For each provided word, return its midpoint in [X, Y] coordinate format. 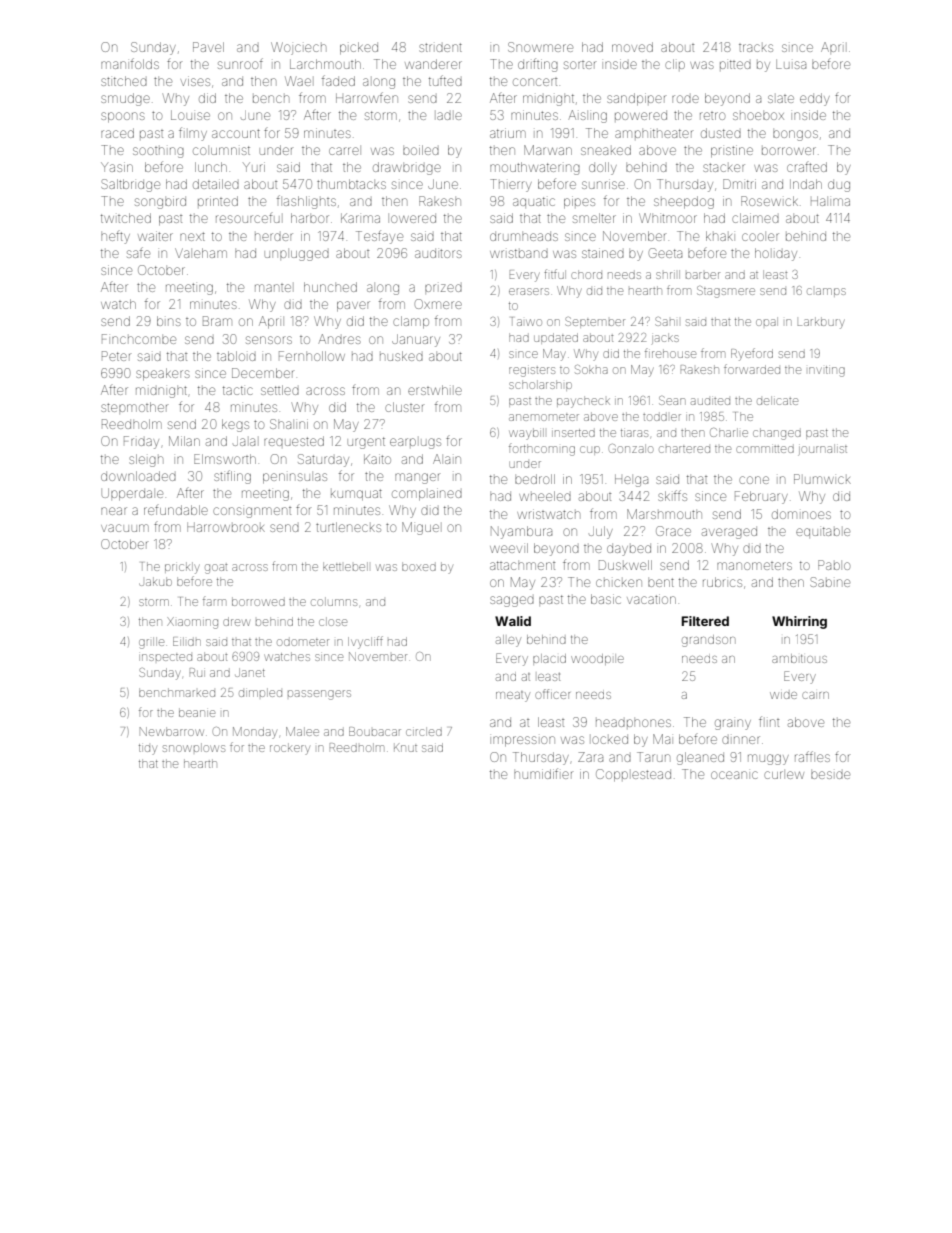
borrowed [258, 601]
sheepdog [684, 202]
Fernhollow [312, 356]
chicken [619, 583]
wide [783, 695]
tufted [445, 80]
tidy [148, 749]
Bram [217, 321]
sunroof [240, 63]
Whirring [799, 622]
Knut [405, 748]
